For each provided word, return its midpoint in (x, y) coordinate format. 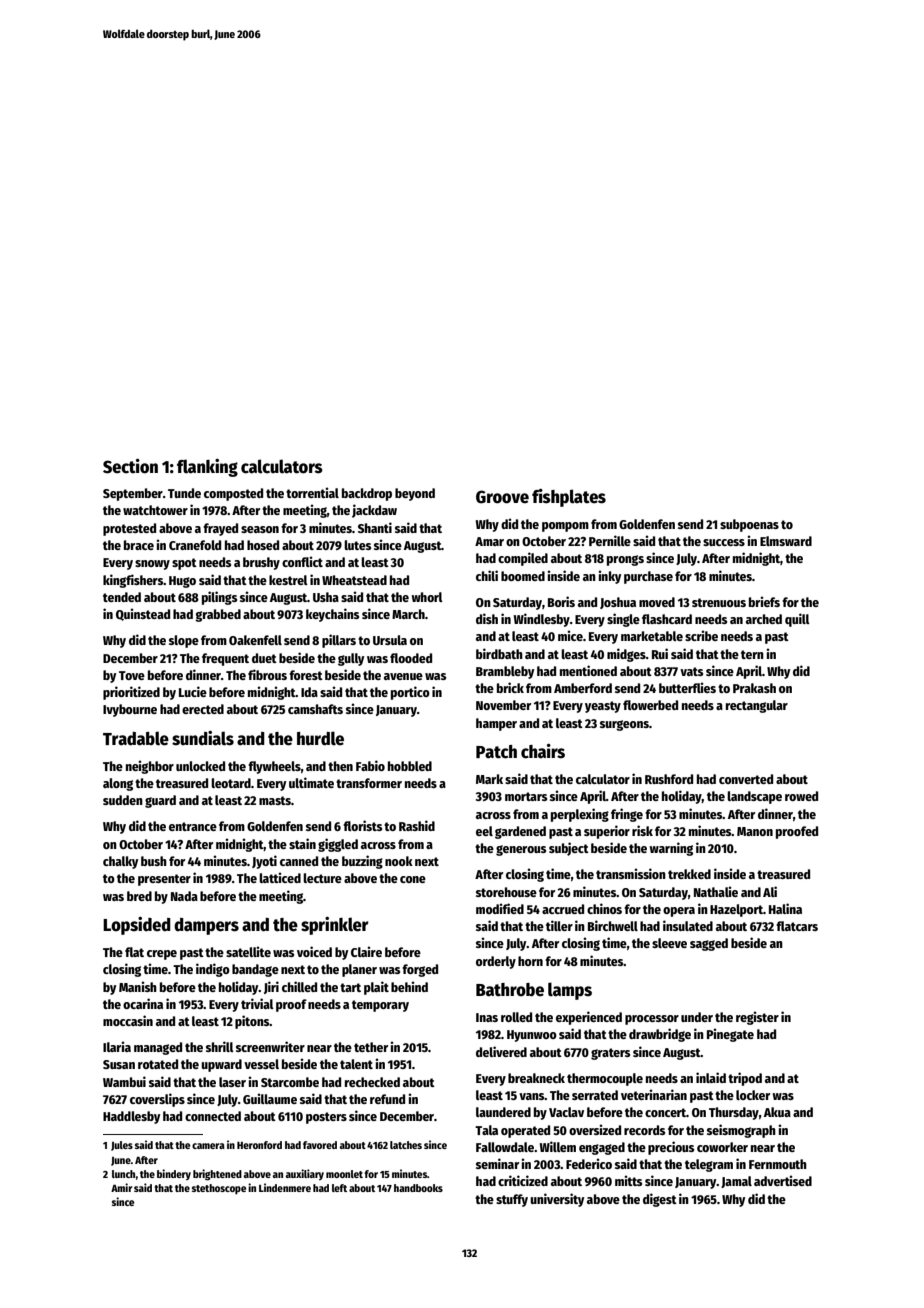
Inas (487, 1017)
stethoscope (219, 1189)
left (339, 1188)
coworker (722, 1147)
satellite (248, 951)
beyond (415, 494)
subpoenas (749, 525)
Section (130, 466)
